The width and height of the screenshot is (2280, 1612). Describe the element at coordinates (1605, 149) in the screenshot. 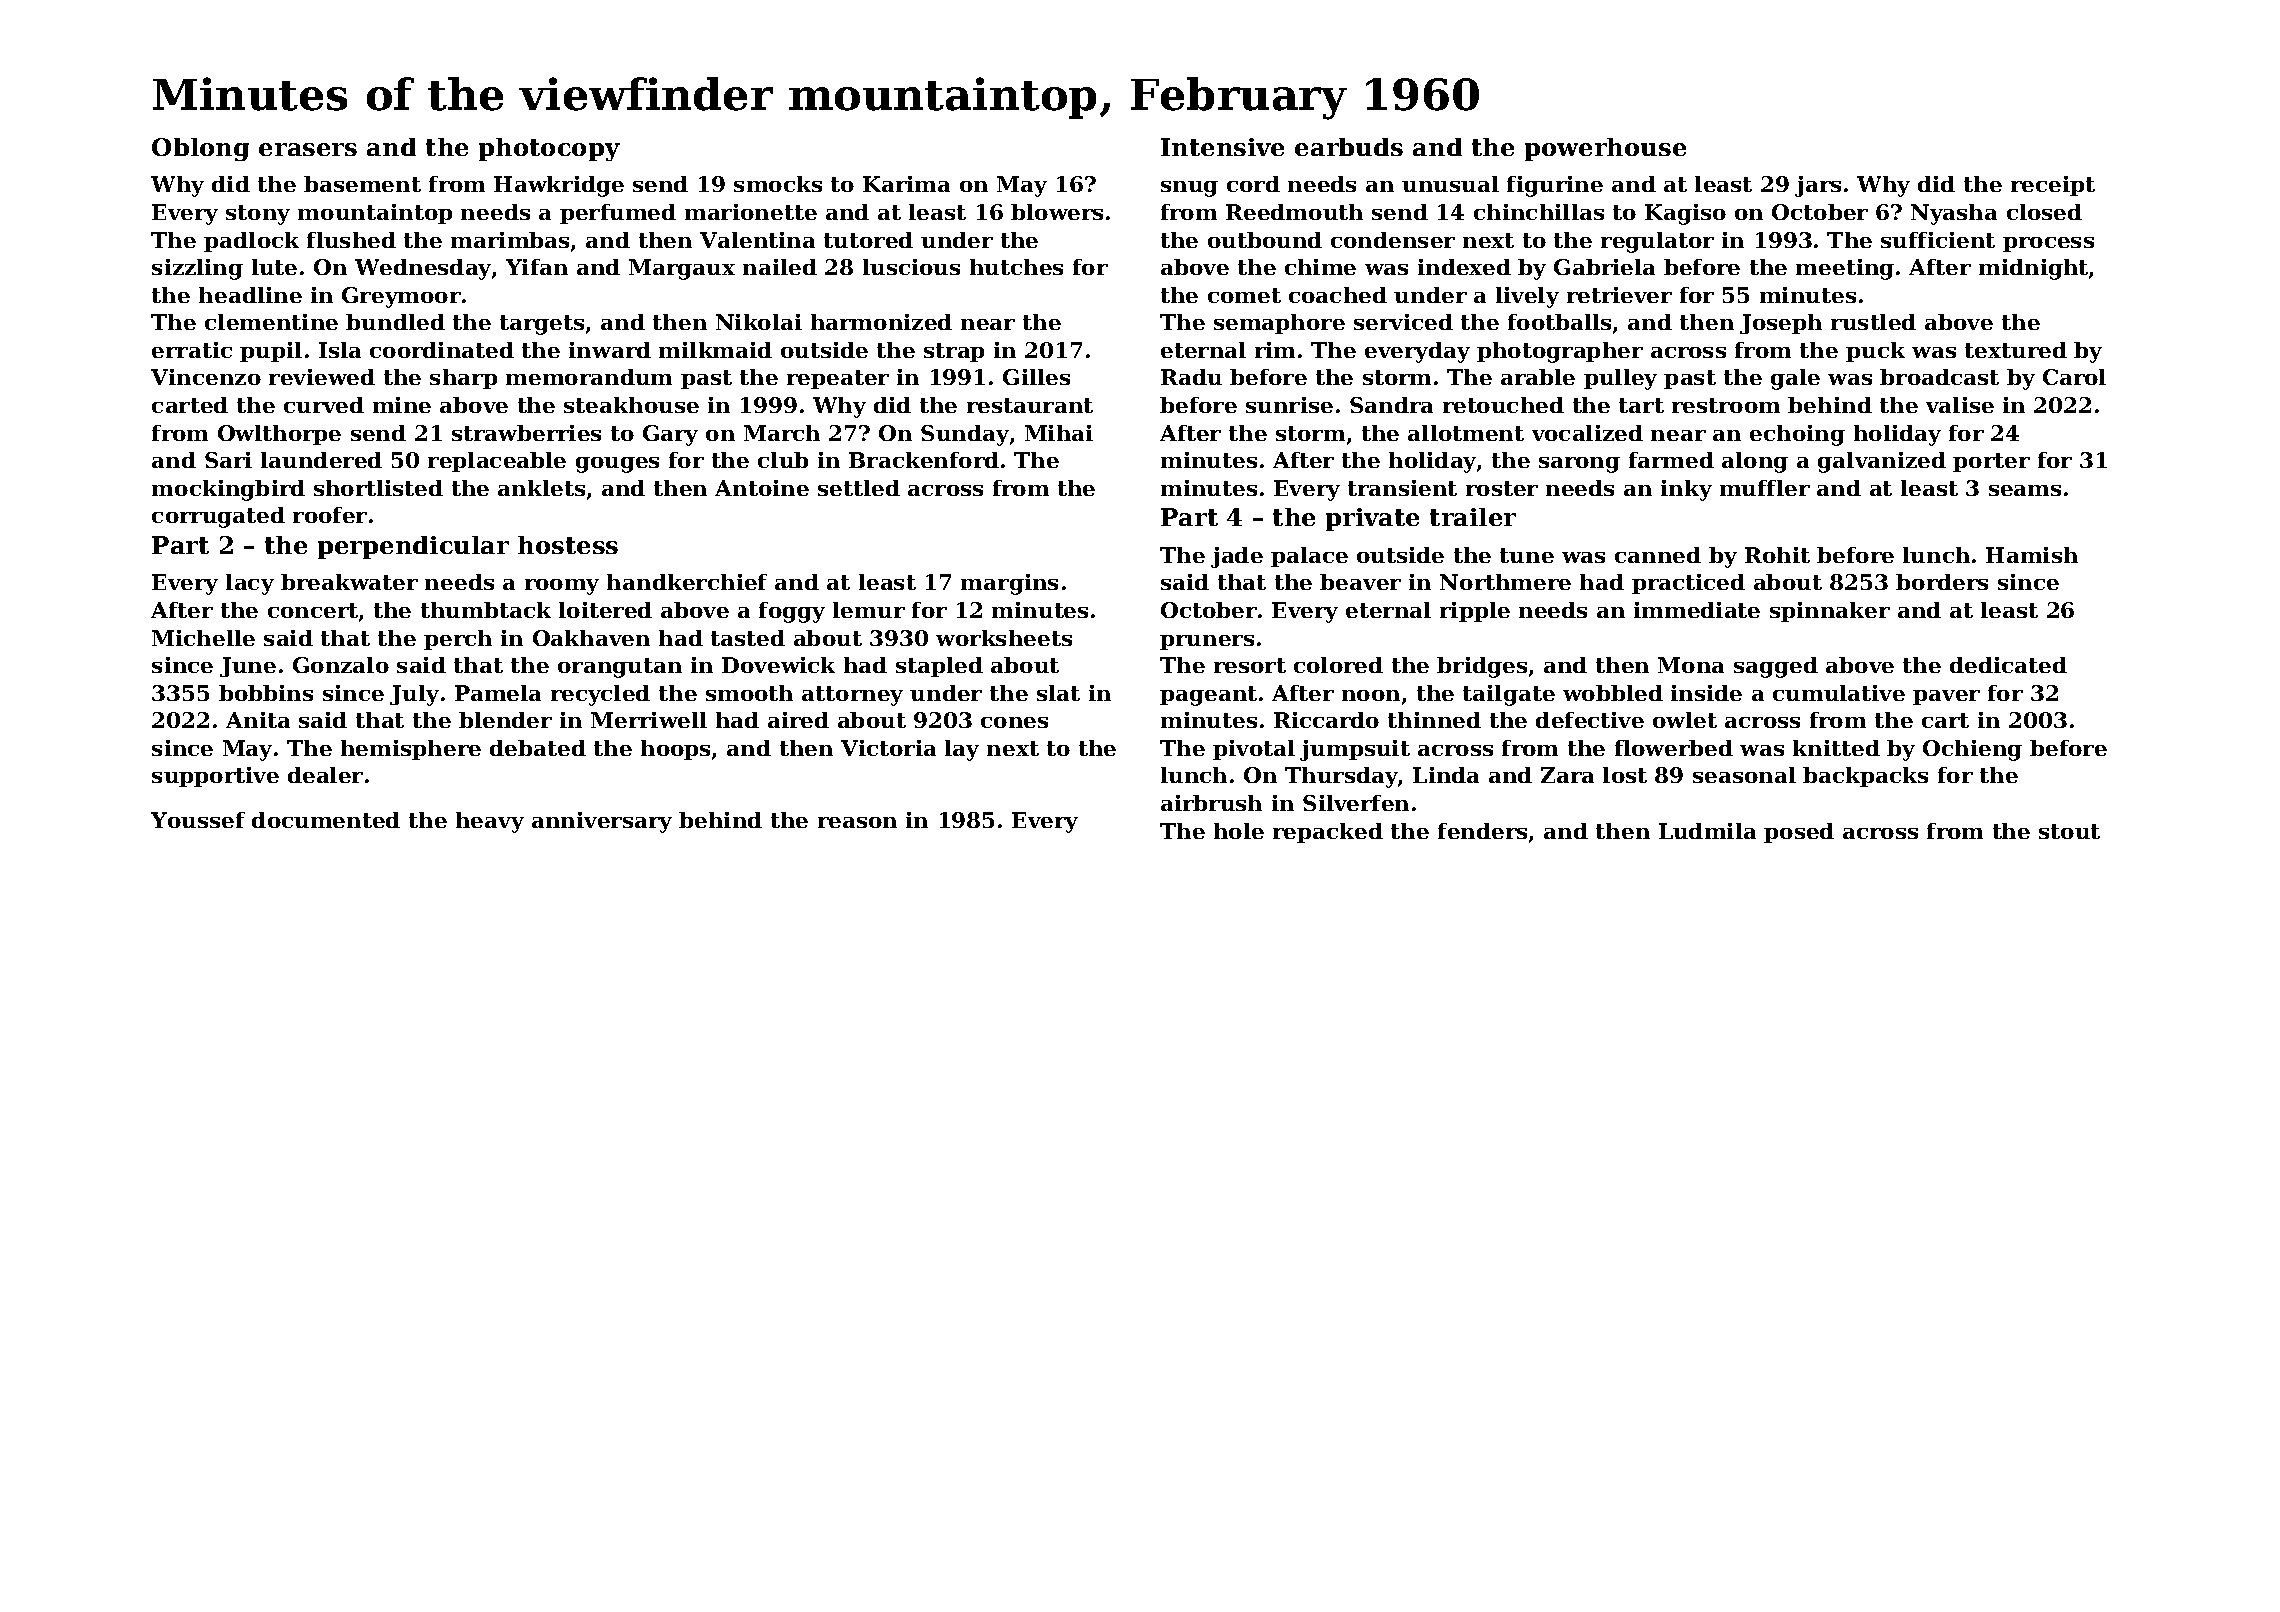

I see `powerhouse` at that location.
